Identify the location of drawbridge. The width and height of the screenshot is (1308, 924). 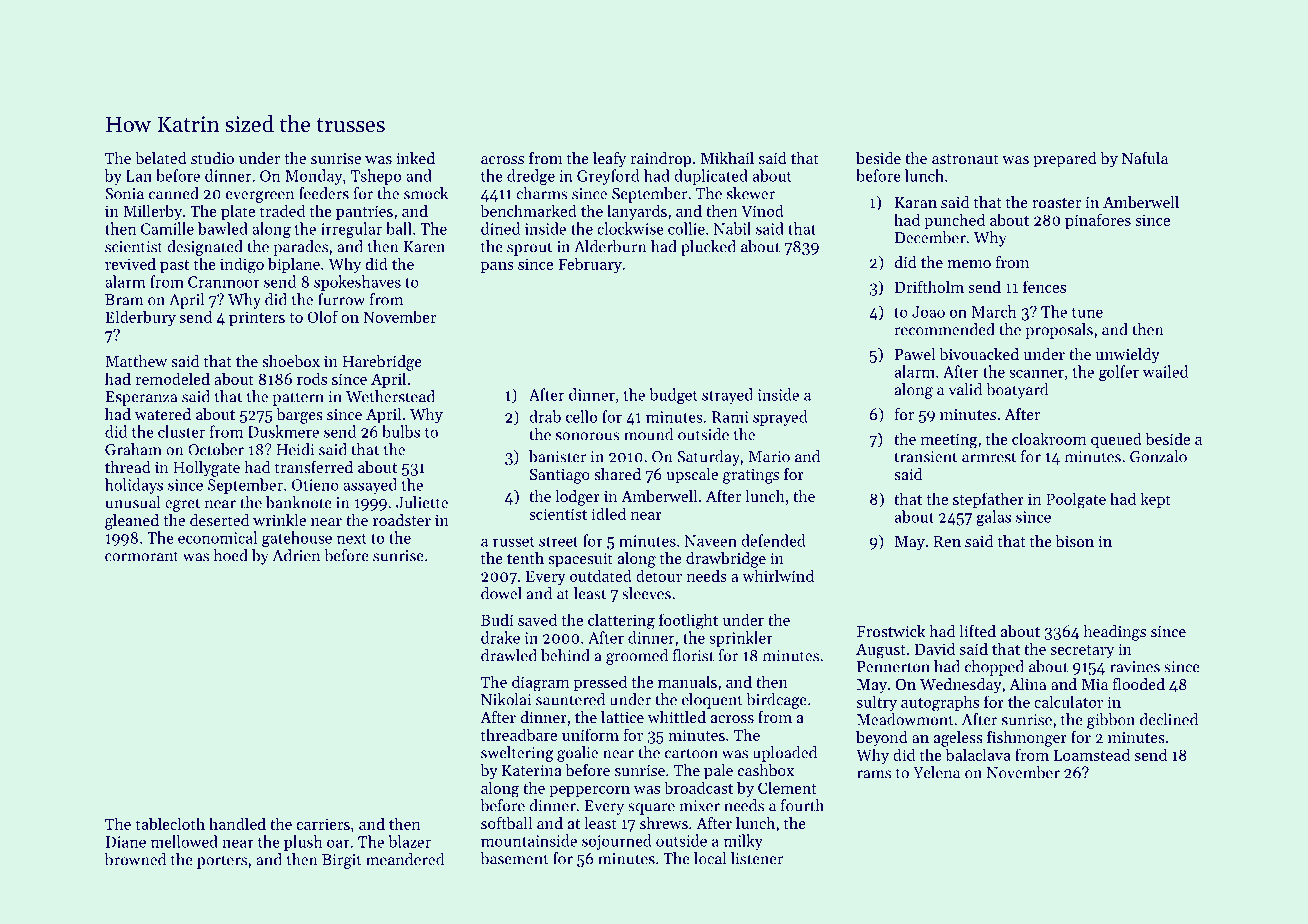
(726, 560).
